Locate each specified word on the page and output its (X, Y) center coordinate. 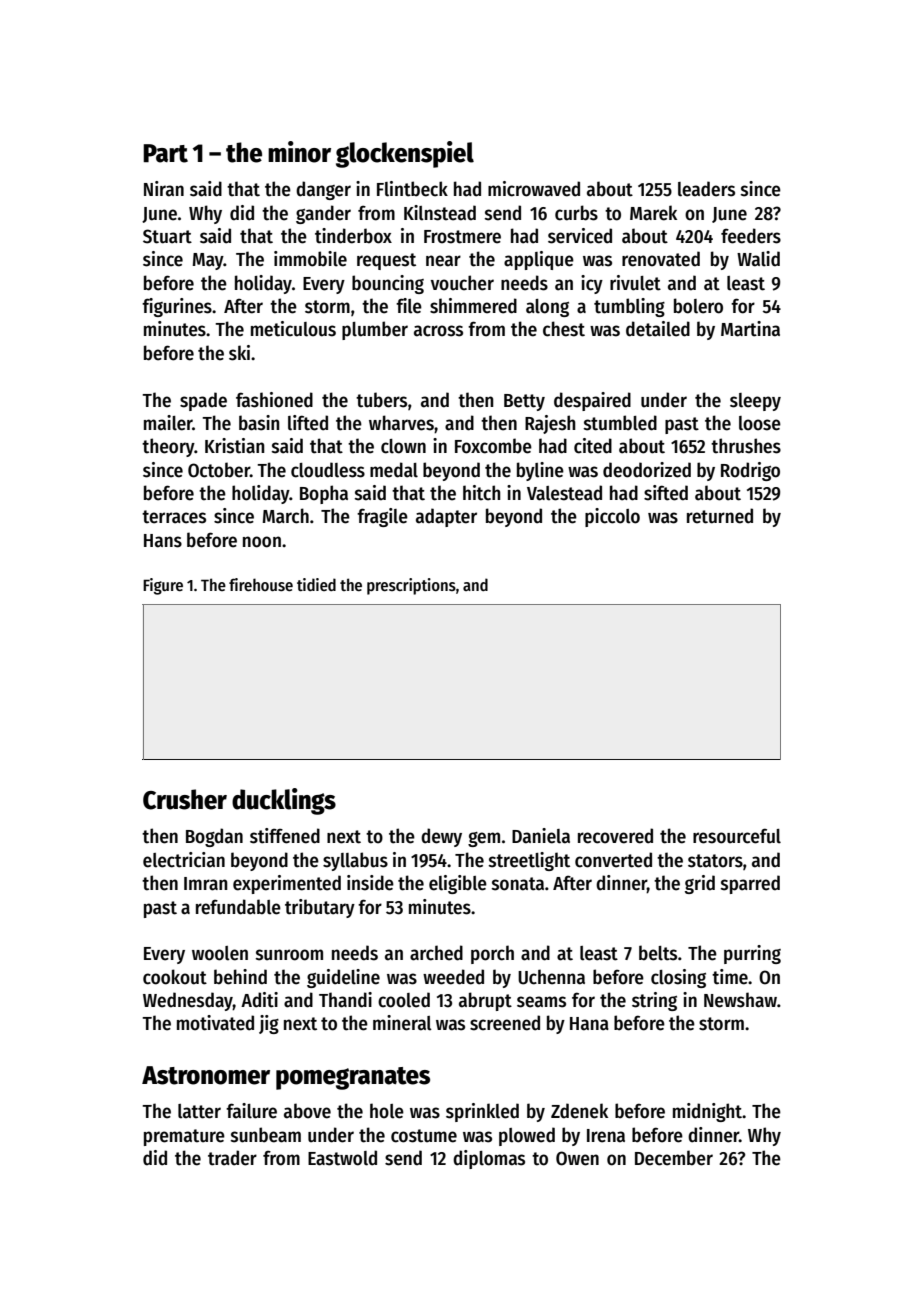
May (208, 261)
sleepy (755, 402)
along (547, 308)
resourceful (737, 836)
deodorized (647, 470)
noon (262, 542)
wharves (401, 423)
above (307, 1111)
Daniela (541, 836)
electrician (184, 860)
